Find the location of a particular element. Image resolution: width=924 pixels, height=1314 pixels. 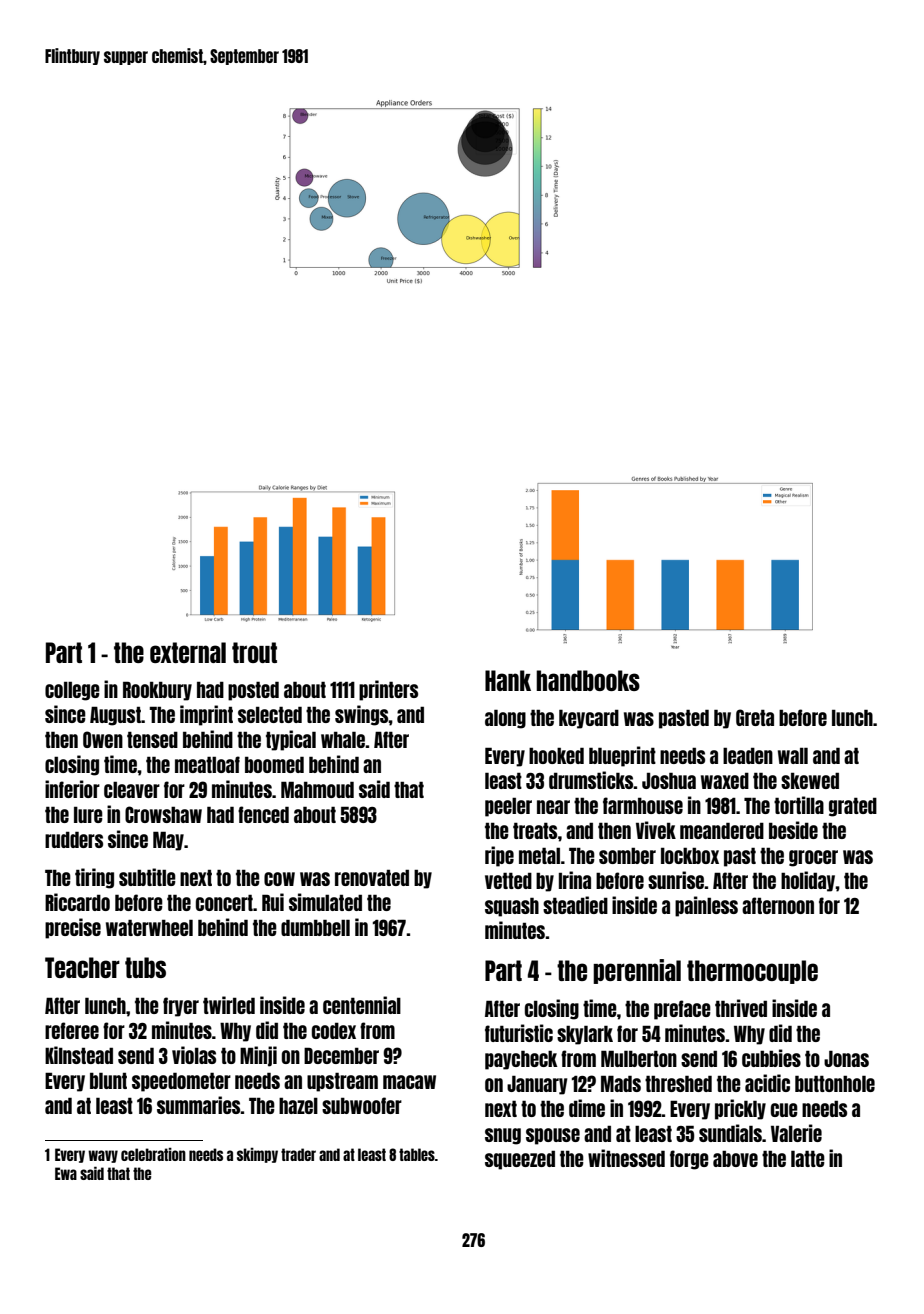

centennial is located at coordinates (362, 1005).
